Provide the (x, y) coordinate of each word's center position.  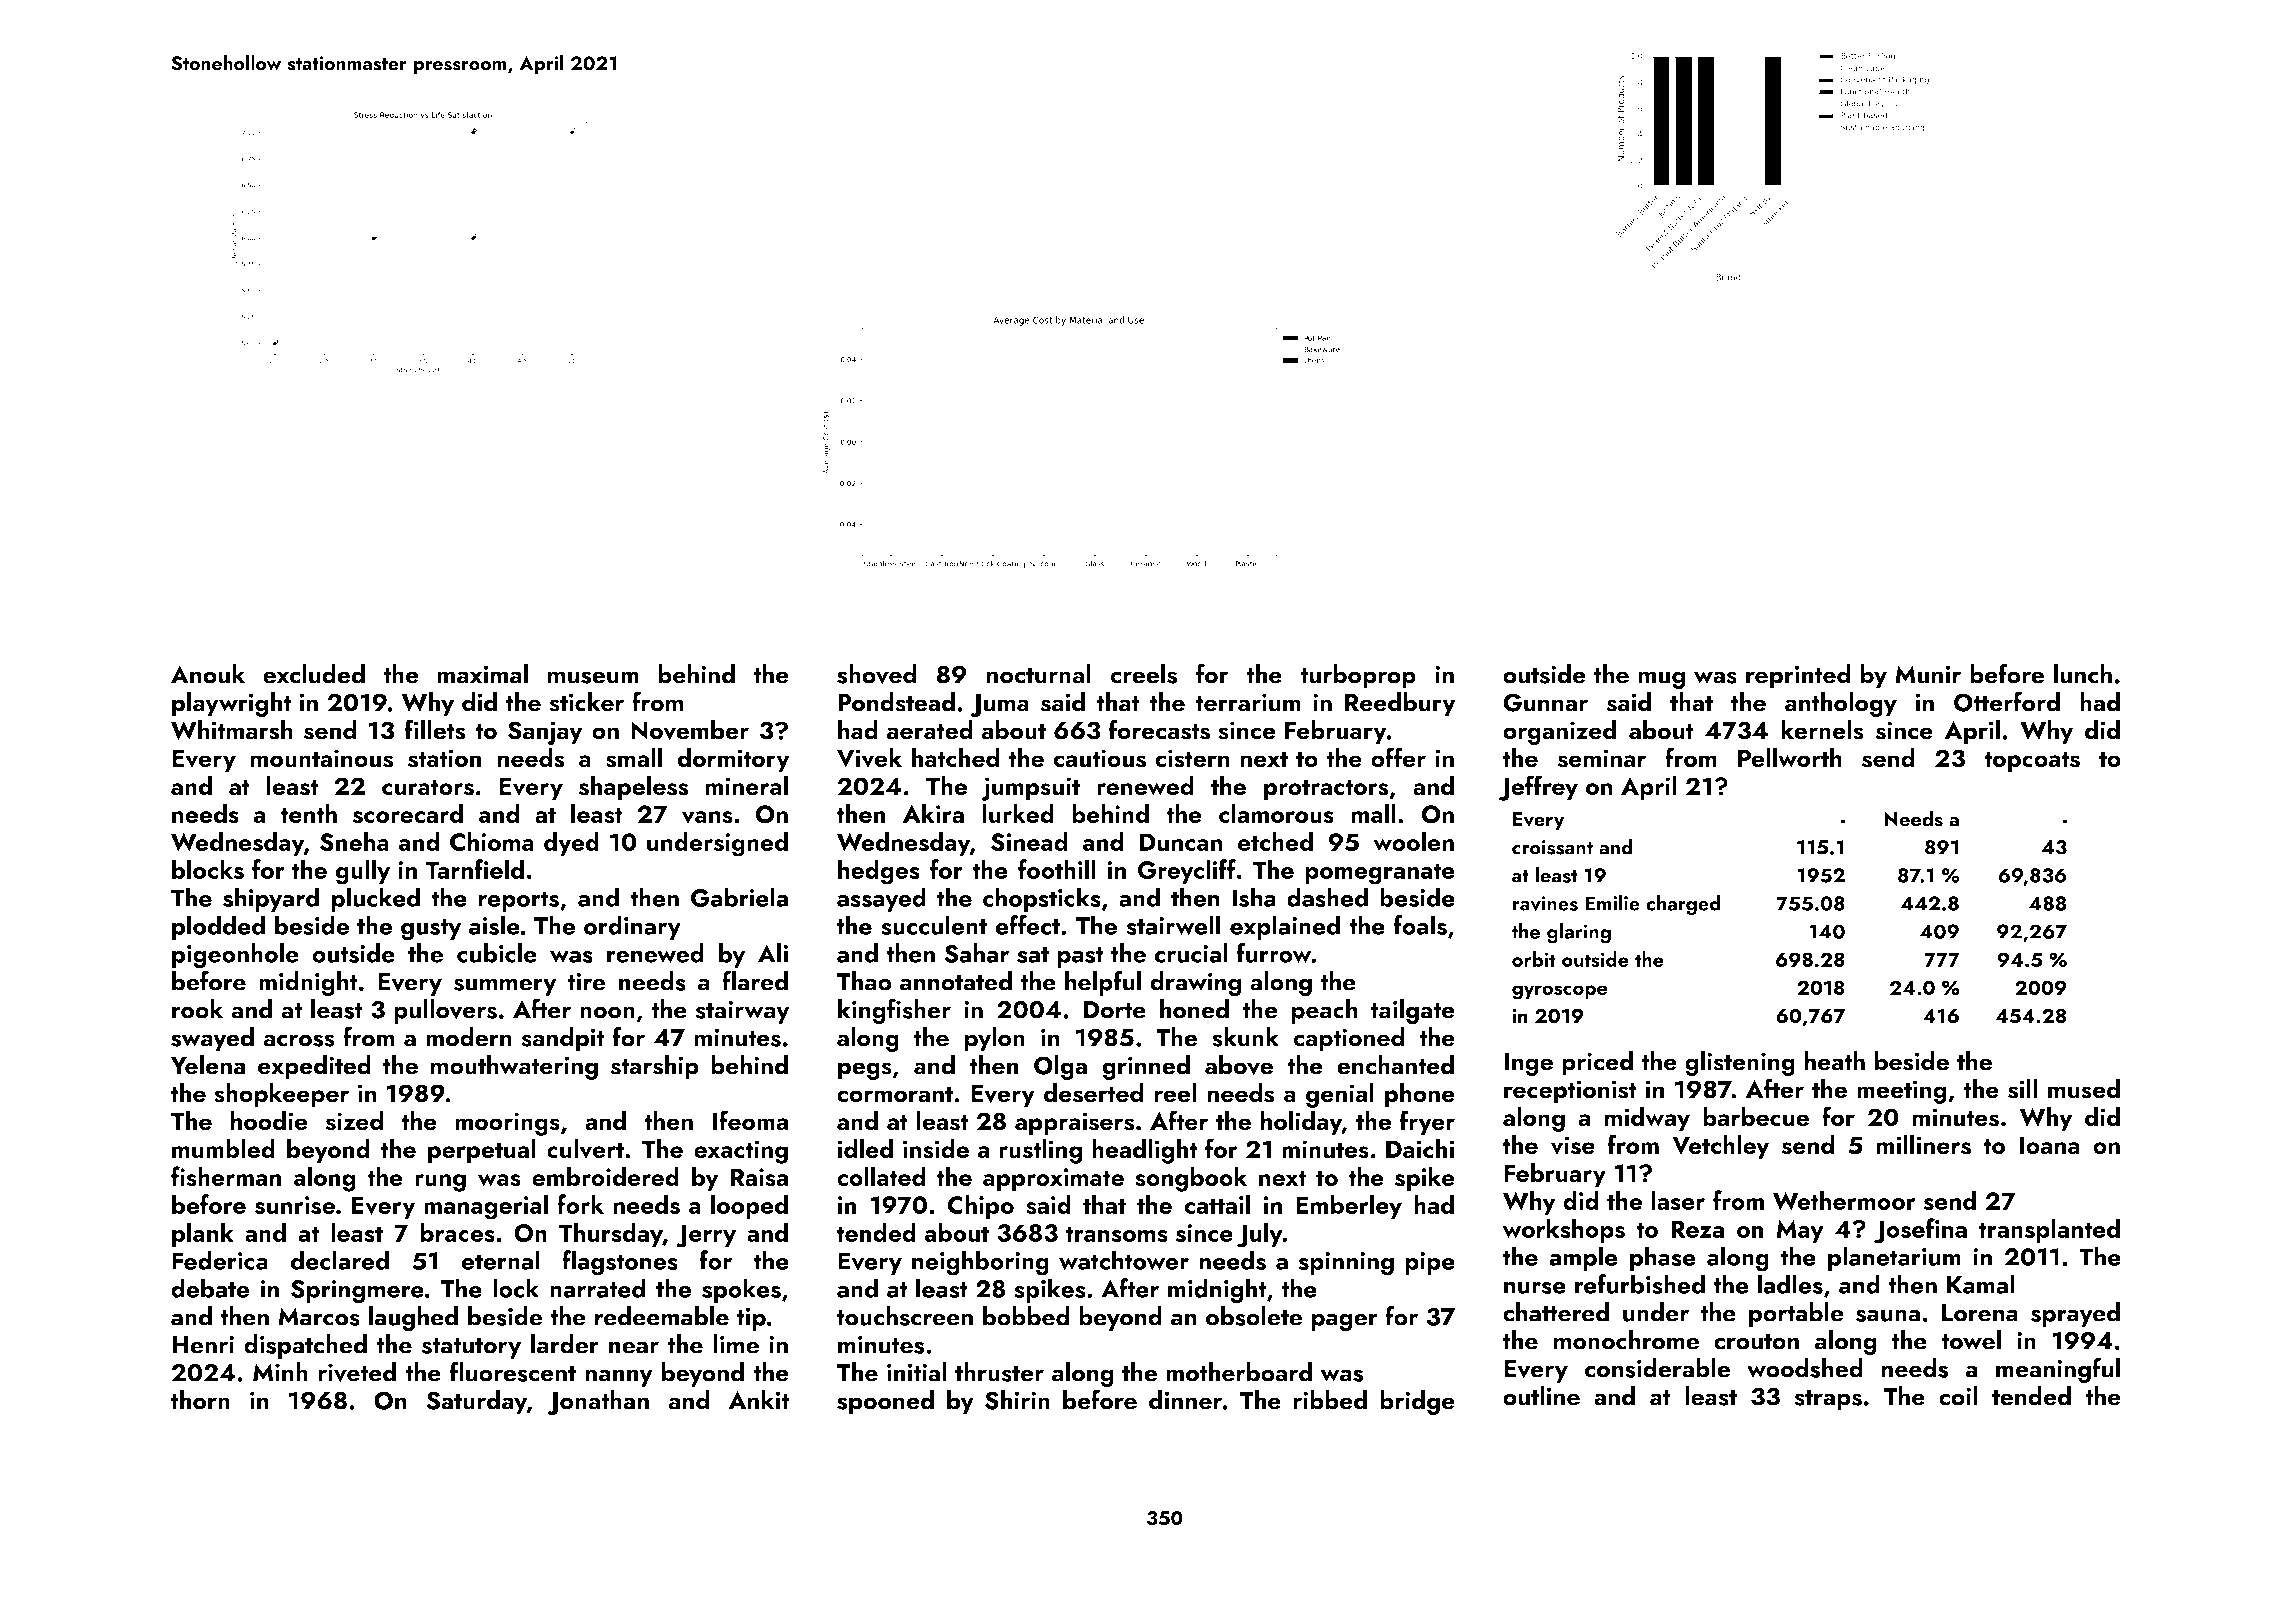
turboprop (1358, 676)
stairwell (1173, 925)
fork (580, 1204)
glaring (1579, 933)
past (1080, 957)
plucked (376, 899)
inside (936, 1148)
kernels (1822, 730)
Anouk (208, 674)
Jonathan (598, 1402)
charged (1683, 905)
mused (2084, 1089)
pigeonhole (235, 956)
